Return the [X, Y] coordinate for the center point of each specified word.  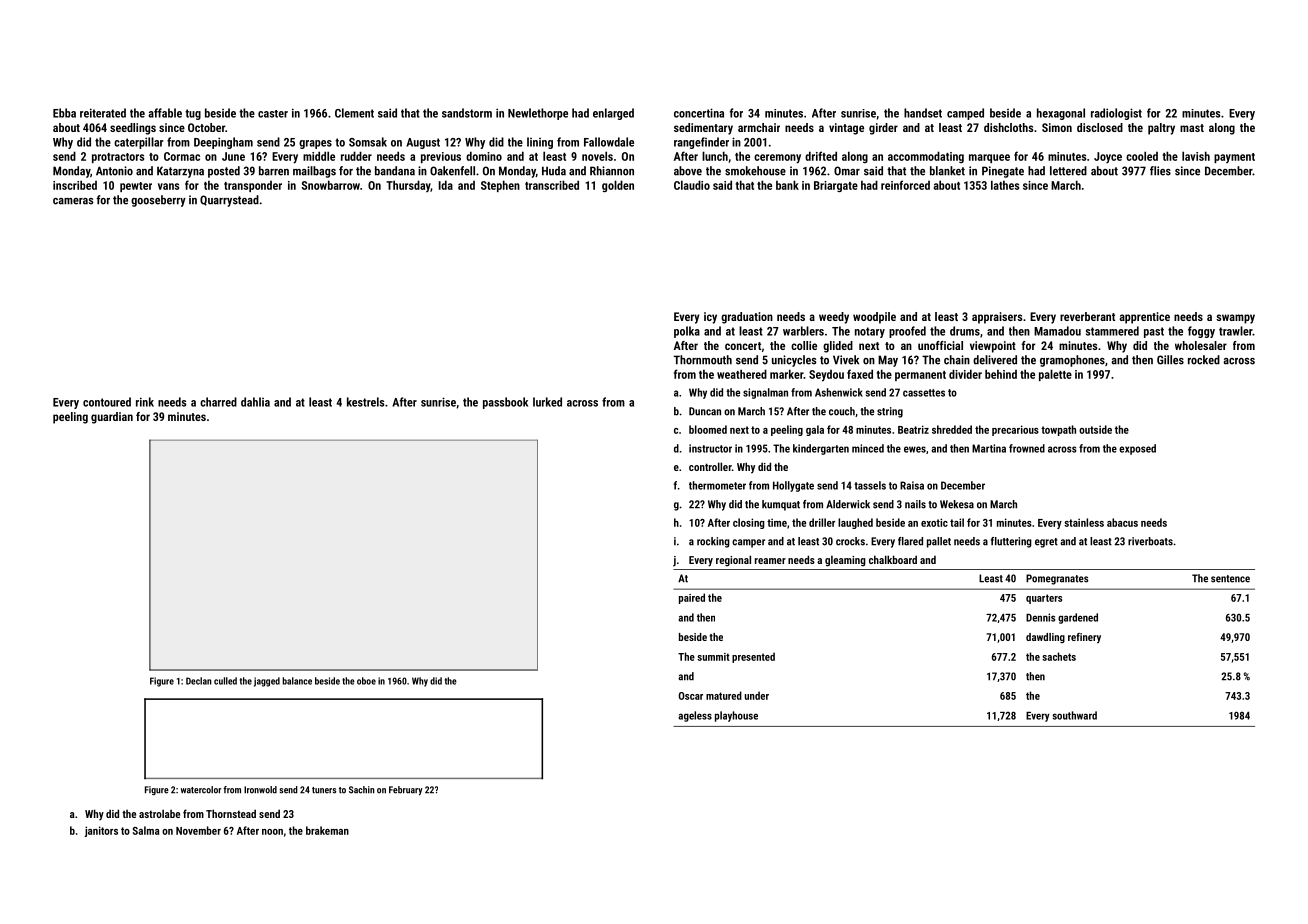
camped [965, 114]
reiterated [103, 113]
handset [923, 113]
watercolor [201, 790]
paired [692, 598]
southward [1074, 715]
